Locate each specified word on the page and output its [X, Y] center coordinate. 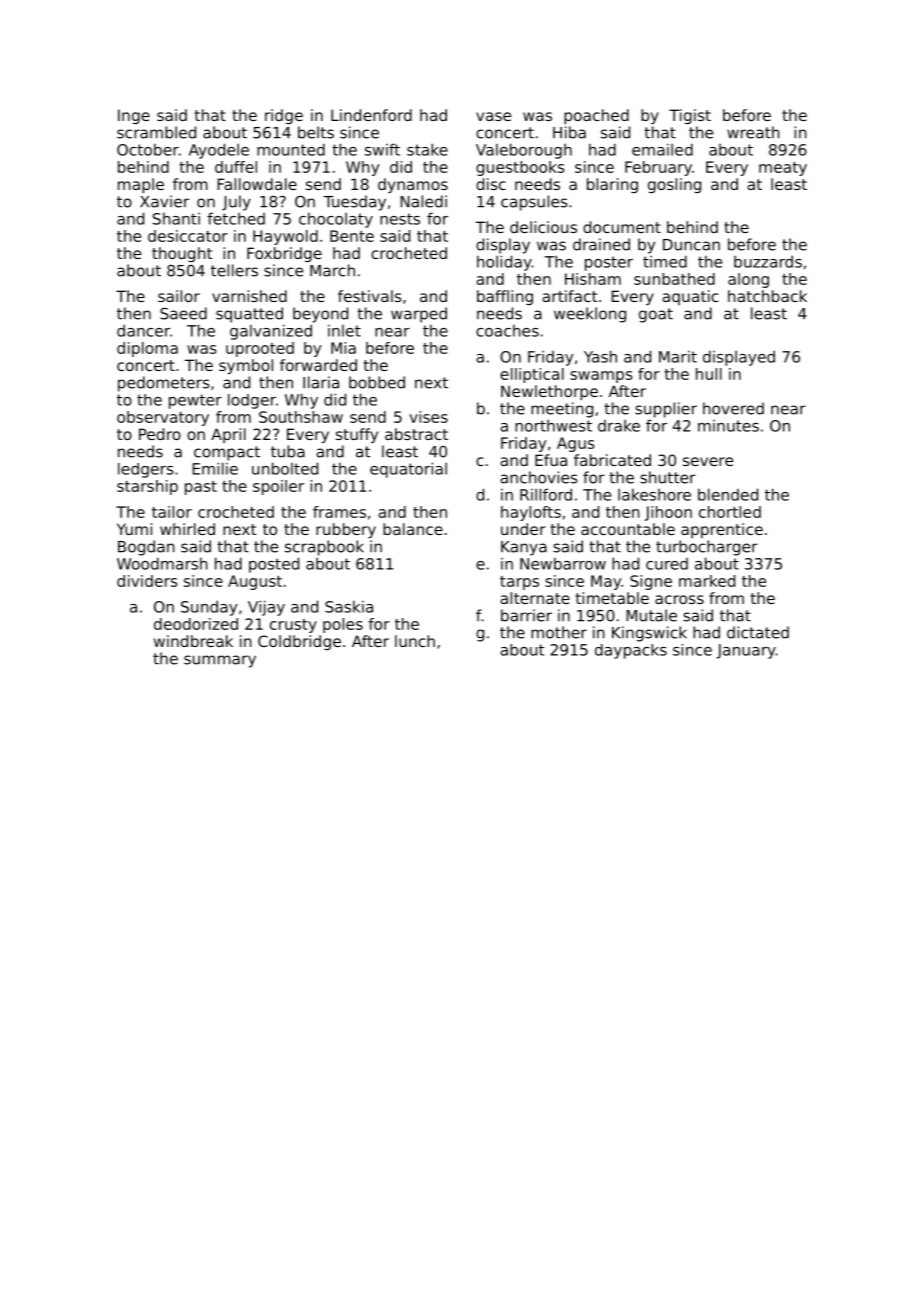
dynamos [413, 185]
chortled [730, 512]
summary [220, 661]
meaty [783, 169]
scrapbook [324, 548]
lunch [415, 641]
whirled [187, 529]
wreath [753, 132]
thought [182, 254]
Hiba [569, 132]
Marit [678, 357]
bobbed [377, 382]
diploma [147, 349]
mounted [291, 149]
